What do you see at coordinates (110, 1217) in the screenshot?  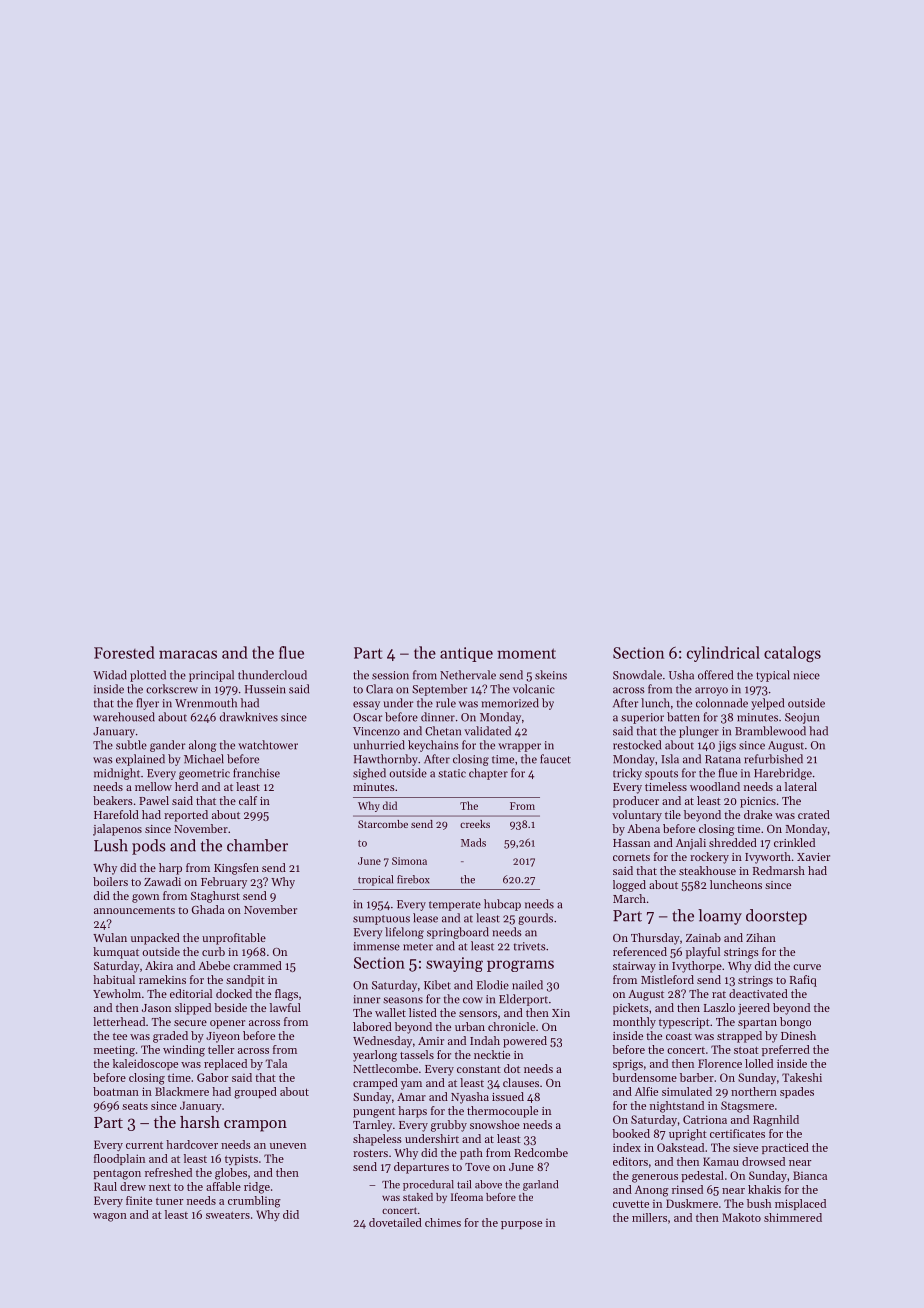 I see `wagon` at bounding box center [110, 1217].
